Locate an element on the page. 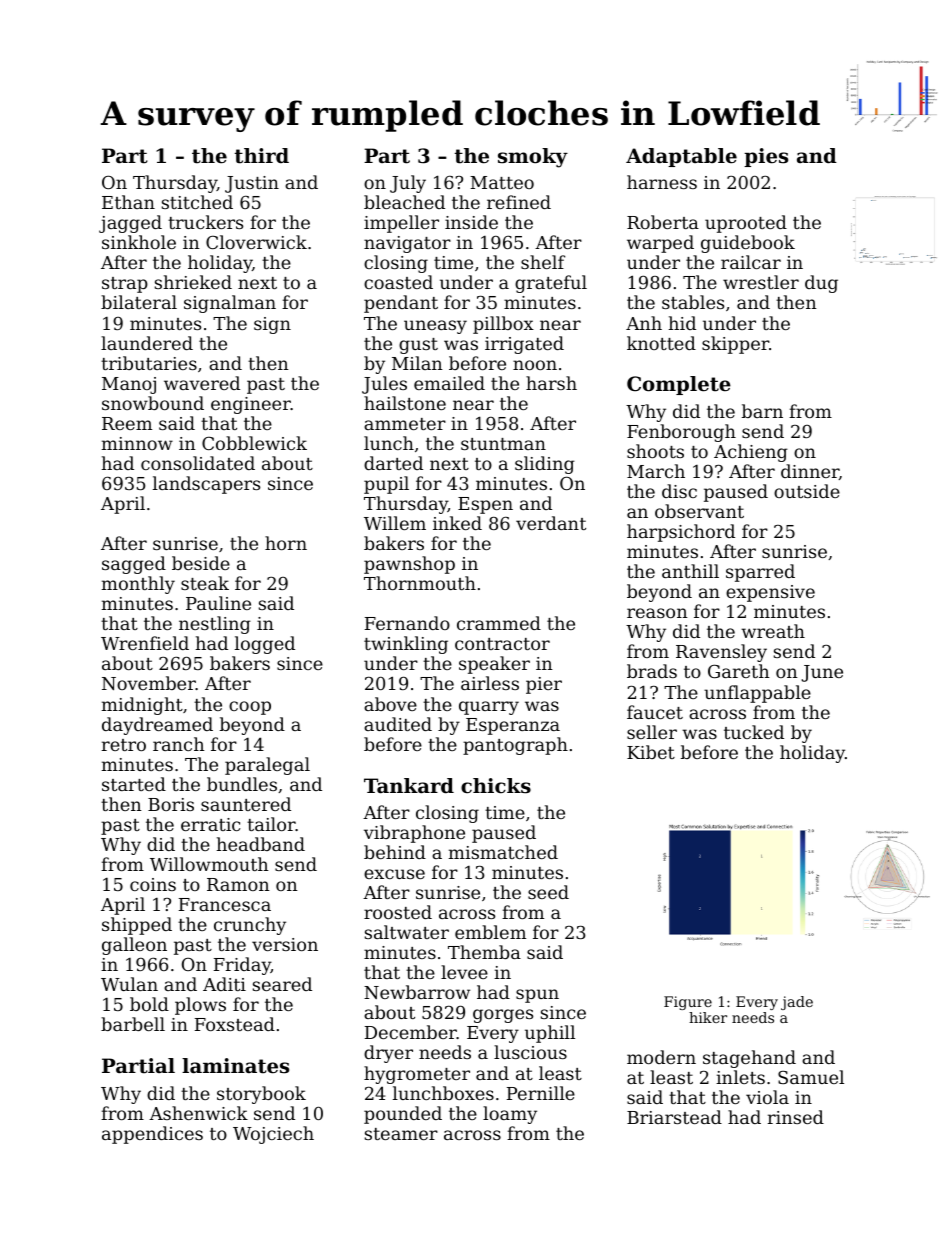  steamer is located at coordinates (401, 1134).
